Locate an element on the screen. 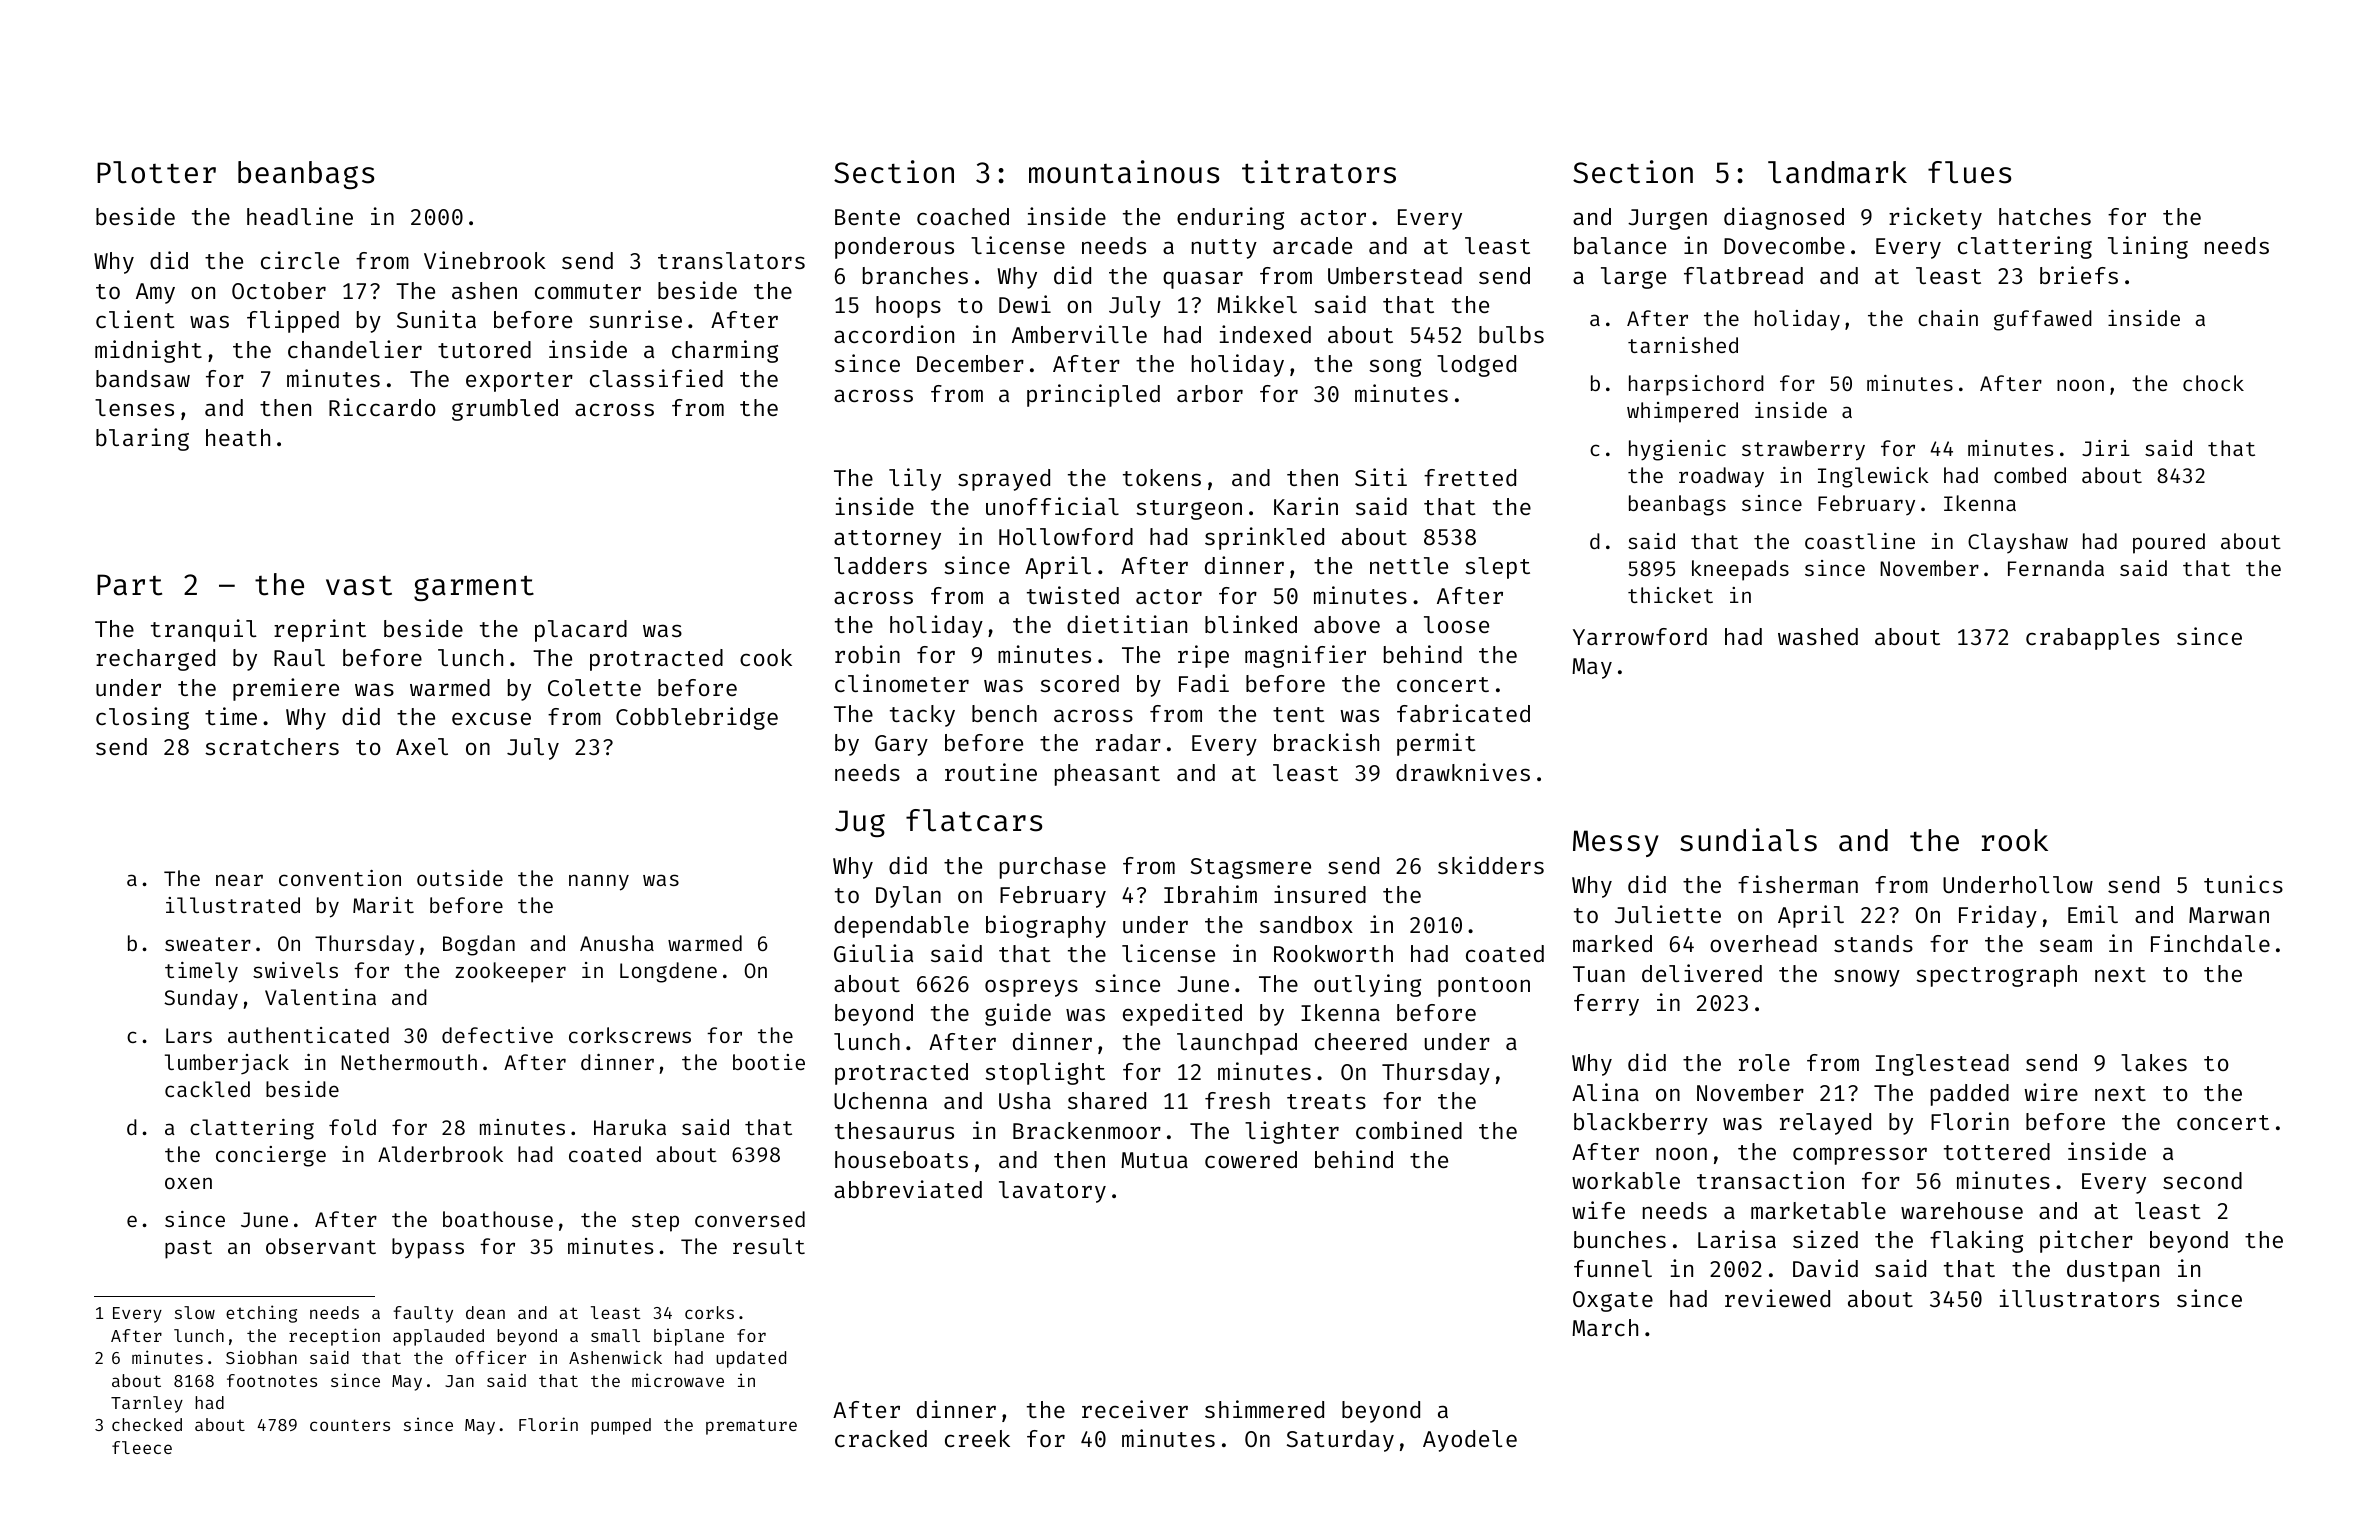 This screenshot has height=1540, width=2380. chain is located at coordinates (1948, 318).
